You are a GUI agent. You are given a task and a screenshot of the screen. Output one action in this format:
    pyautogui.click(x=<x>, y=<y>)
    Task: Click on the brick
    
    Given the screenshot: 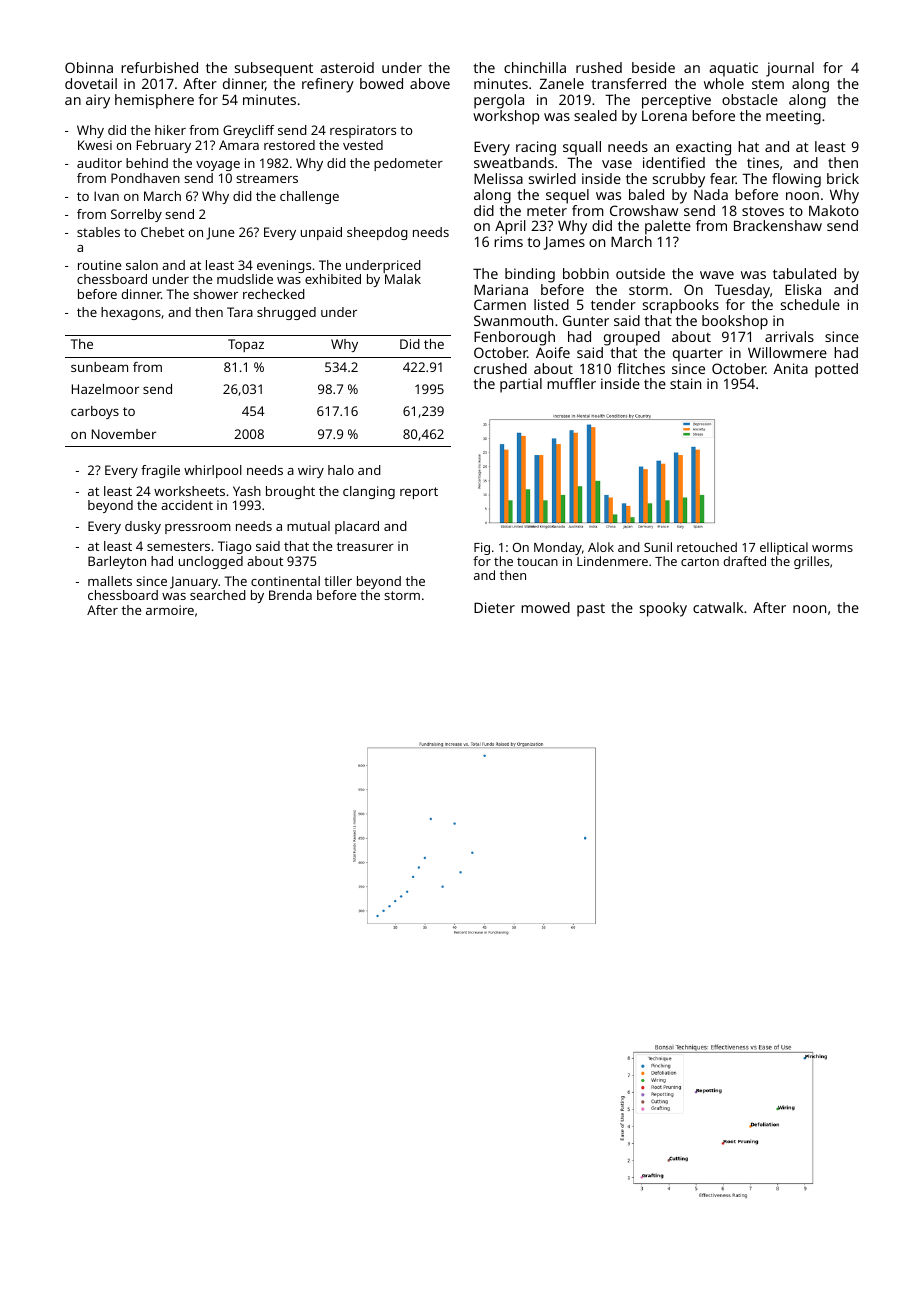 What is the action you would take?
    pyautogui.click(x=843, y=178)
